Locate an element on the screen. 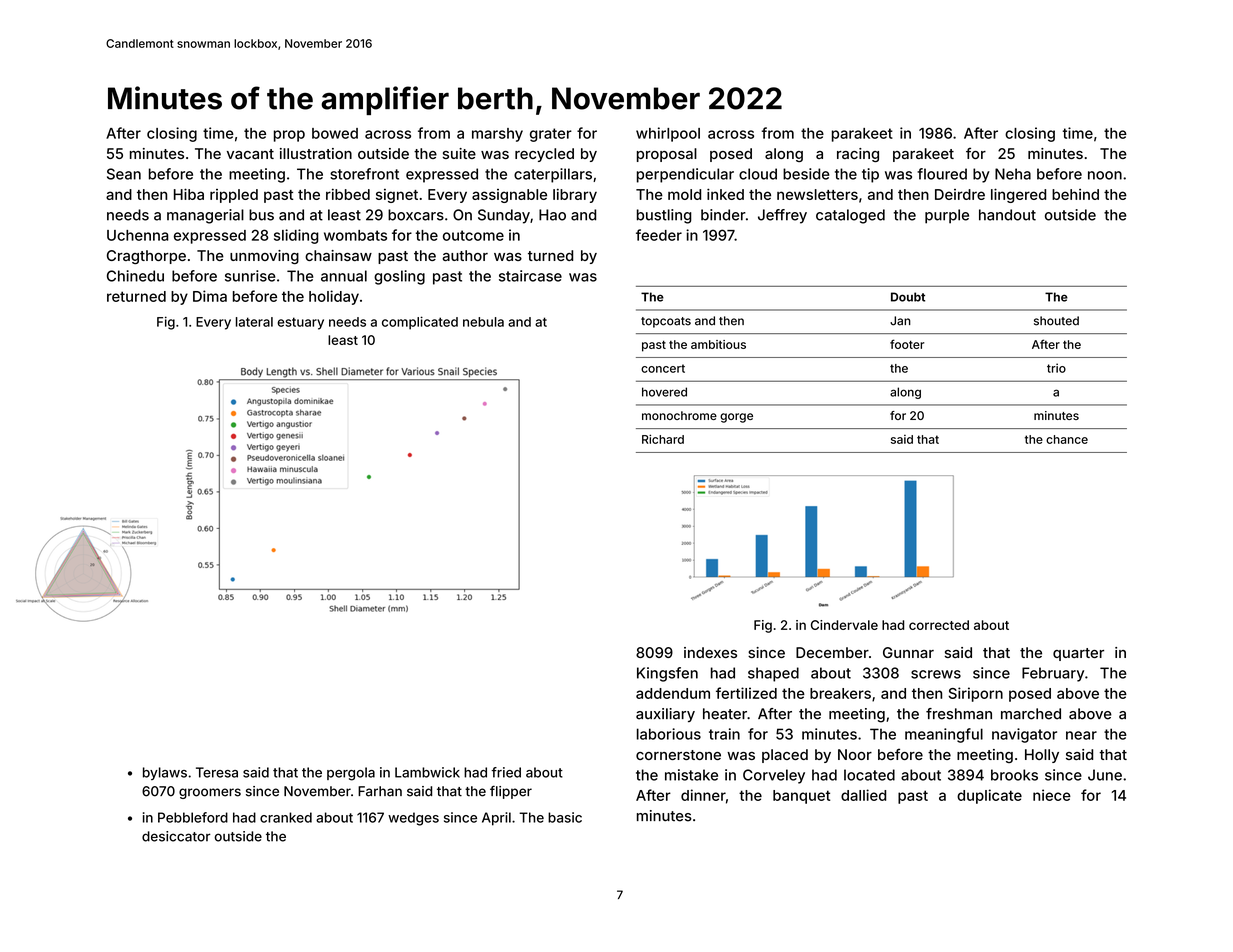 Image resolution: width=1233 pixels, height=952 pixels. lateral is located at coordinates (254, 322).
